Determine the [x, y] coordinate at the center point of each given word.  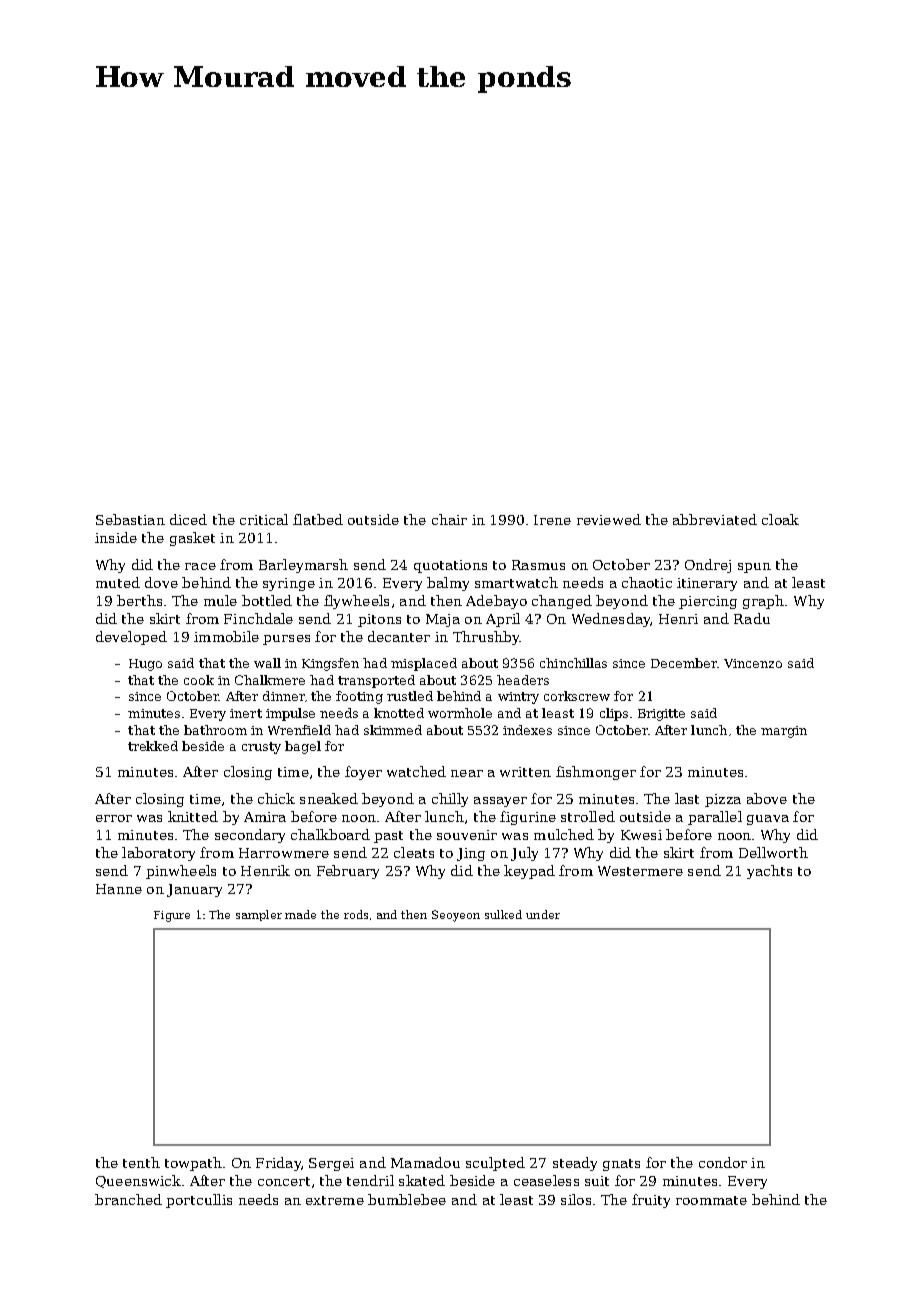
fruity [651, 1201]
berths [139, 600]
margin [784, 732]
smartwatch [516, 582]
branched [128, 1199]
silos [576, 1199]
